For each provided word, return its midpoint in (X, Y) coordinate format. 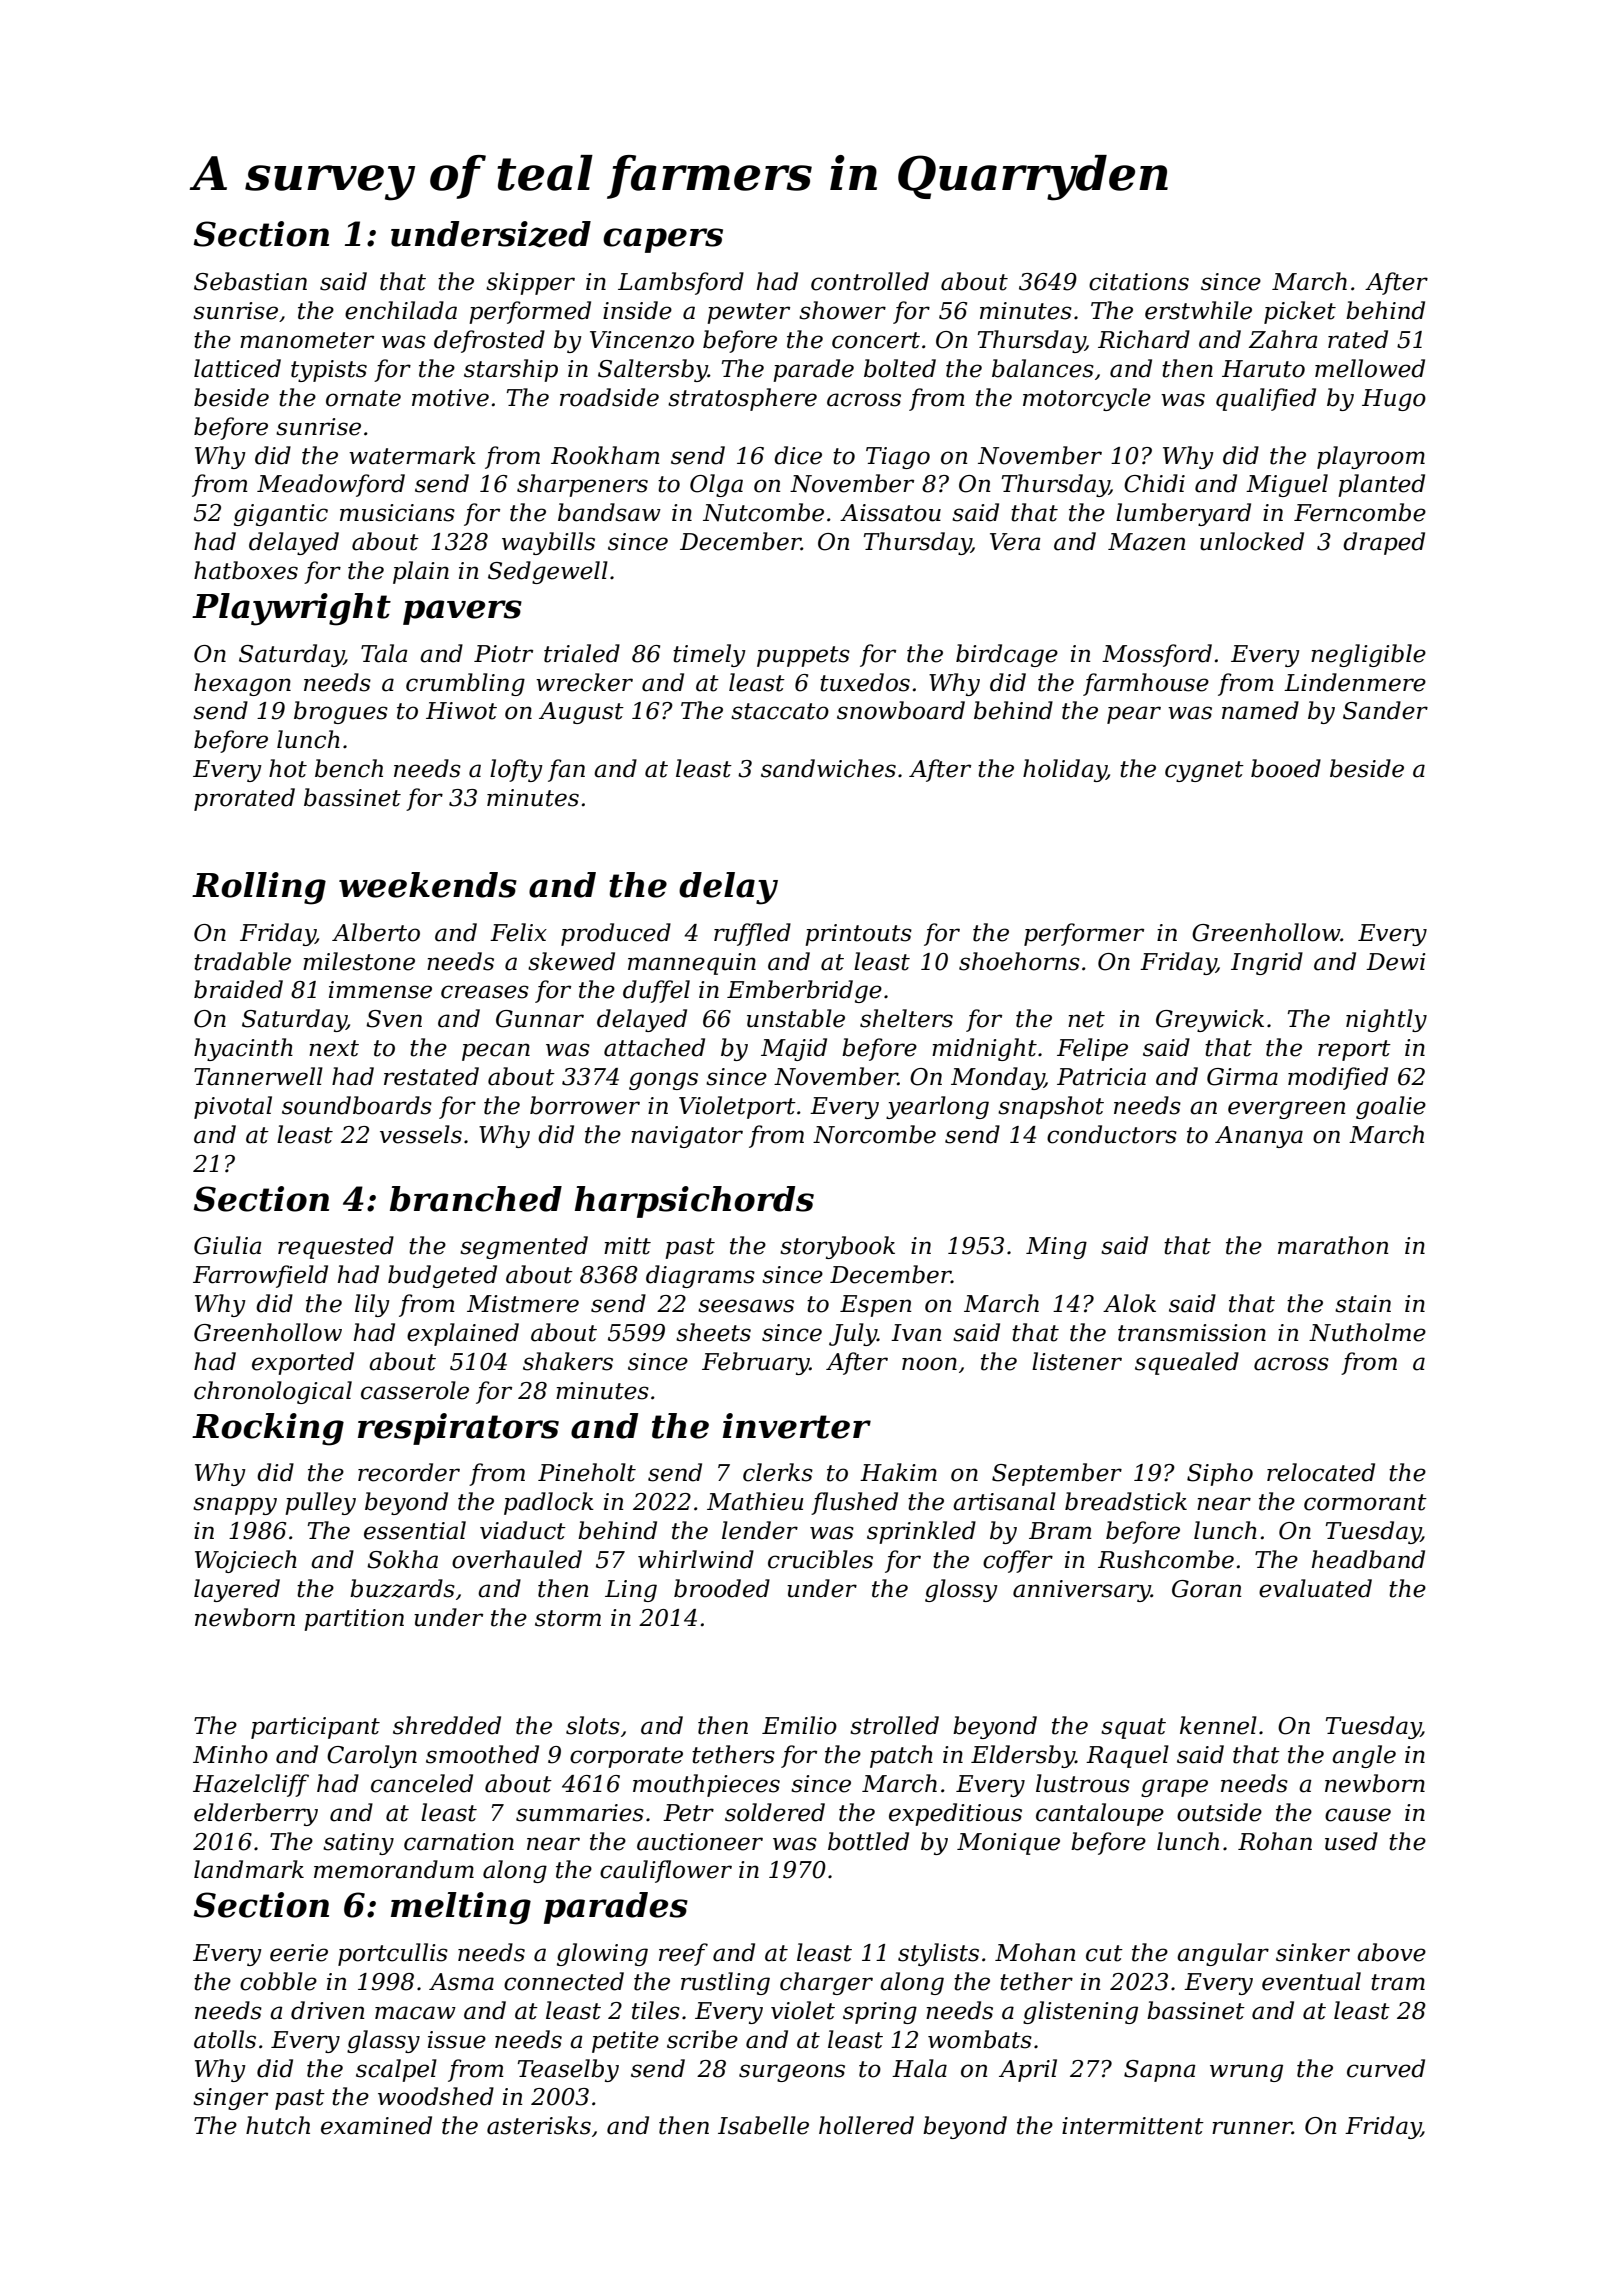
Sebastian (250, 281)
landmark (249, 1869)
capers (663, 240)
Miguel (1287, 485)
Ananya (1259, 1137)
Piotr (503, 654)
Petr (688, 1813)
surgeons (792, 2073)
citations (1139, 282)
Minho (230, 1754)
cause (1358, 1815)
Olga (716, 485)
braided (238, 989)
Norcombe (874, 1134)
